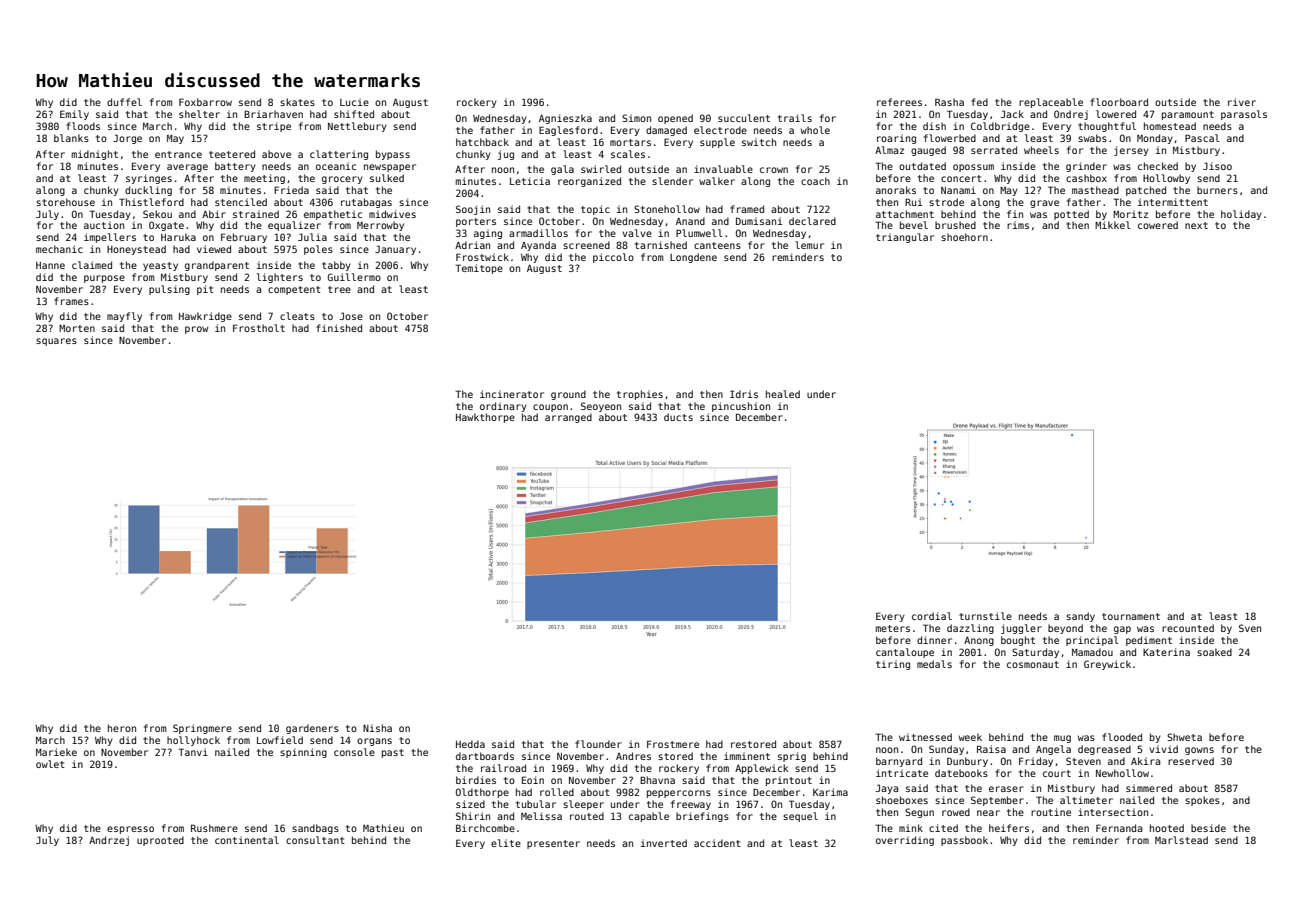  Describe the element at coordinates (1196, 225) in the page. I see `next` at that location.
